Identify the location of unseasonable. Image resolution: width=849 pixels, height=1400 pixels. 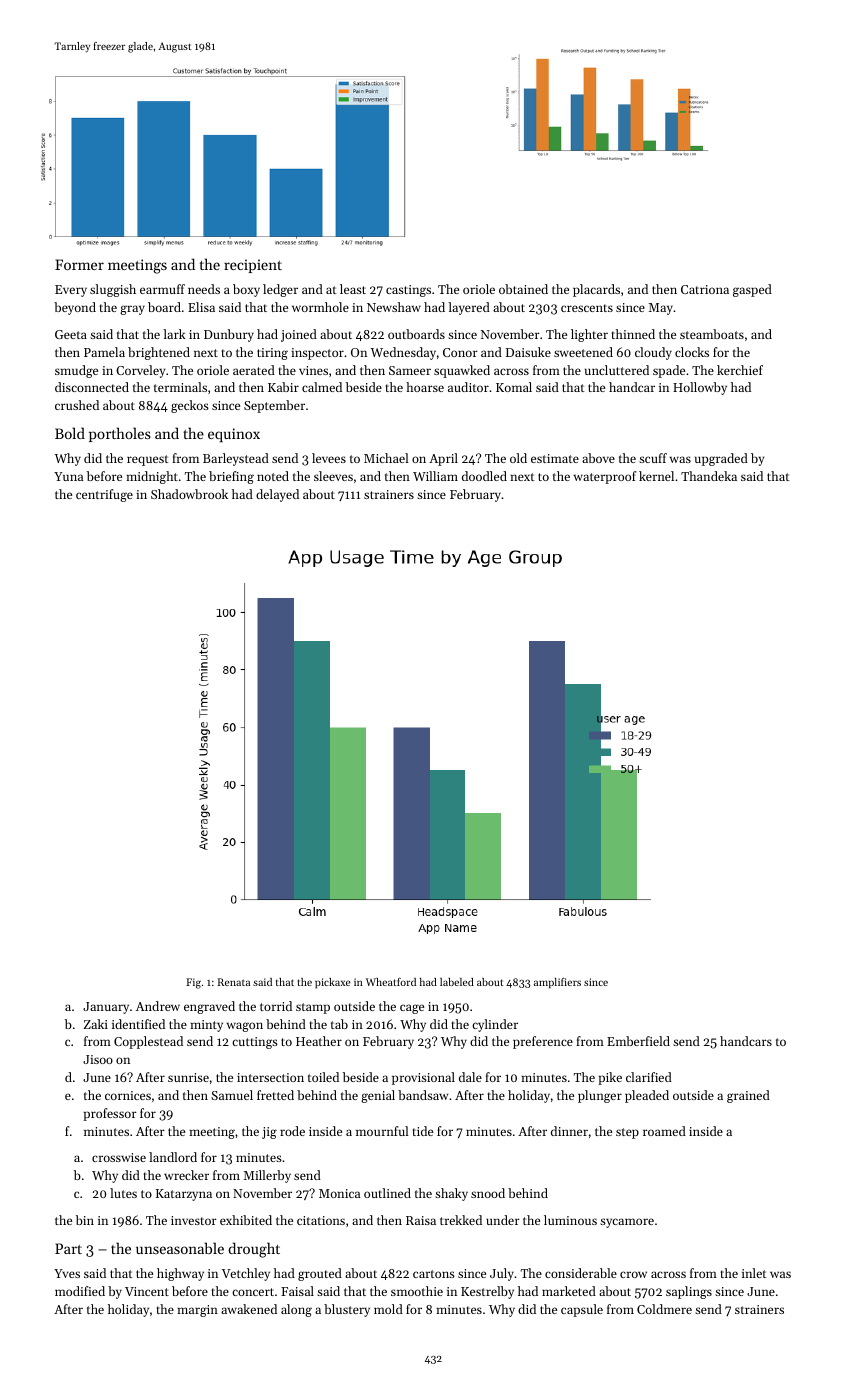
(180, 1248).
